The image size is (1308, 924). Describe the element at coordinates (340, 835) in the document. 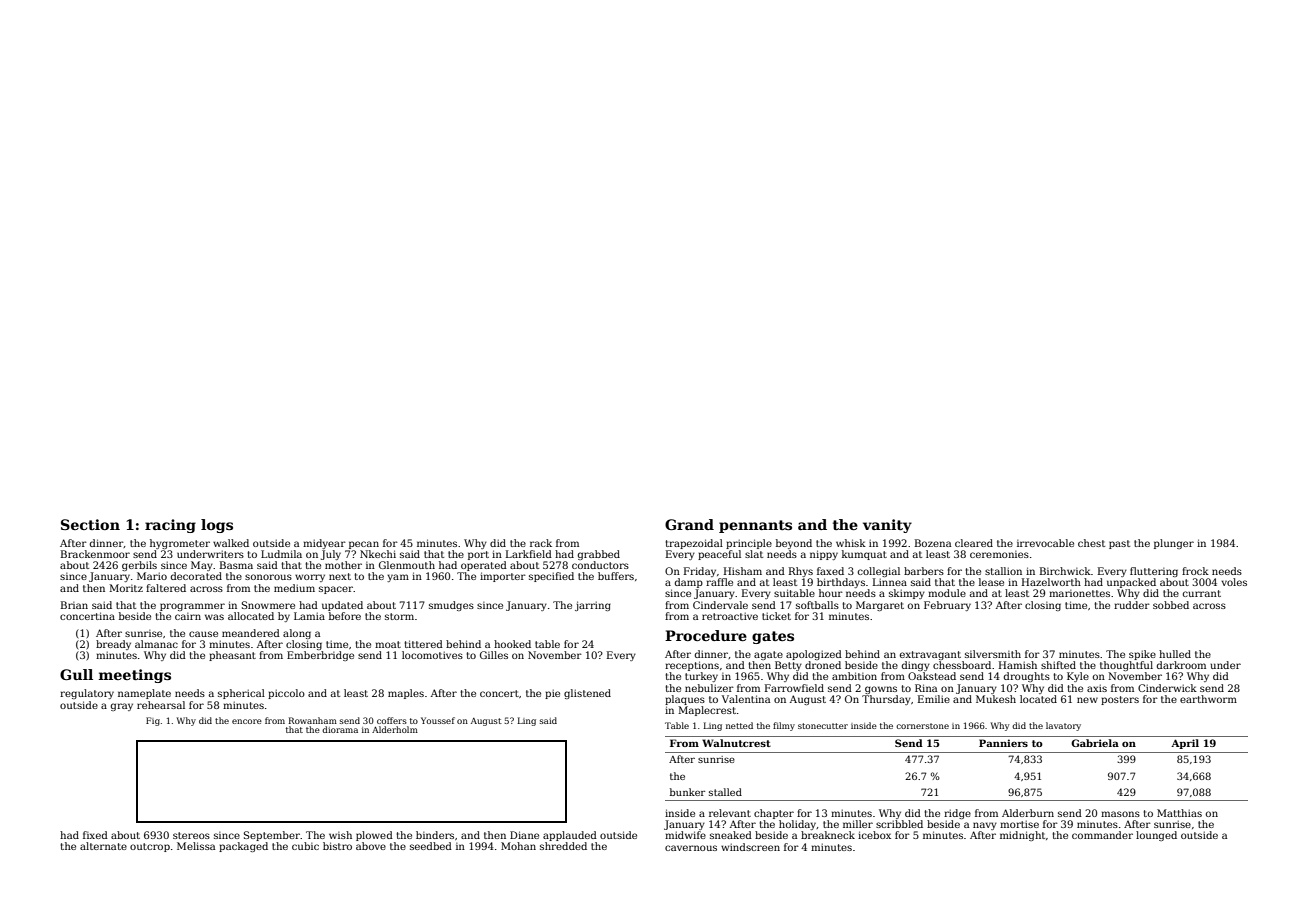

I see `wish` at that location.
